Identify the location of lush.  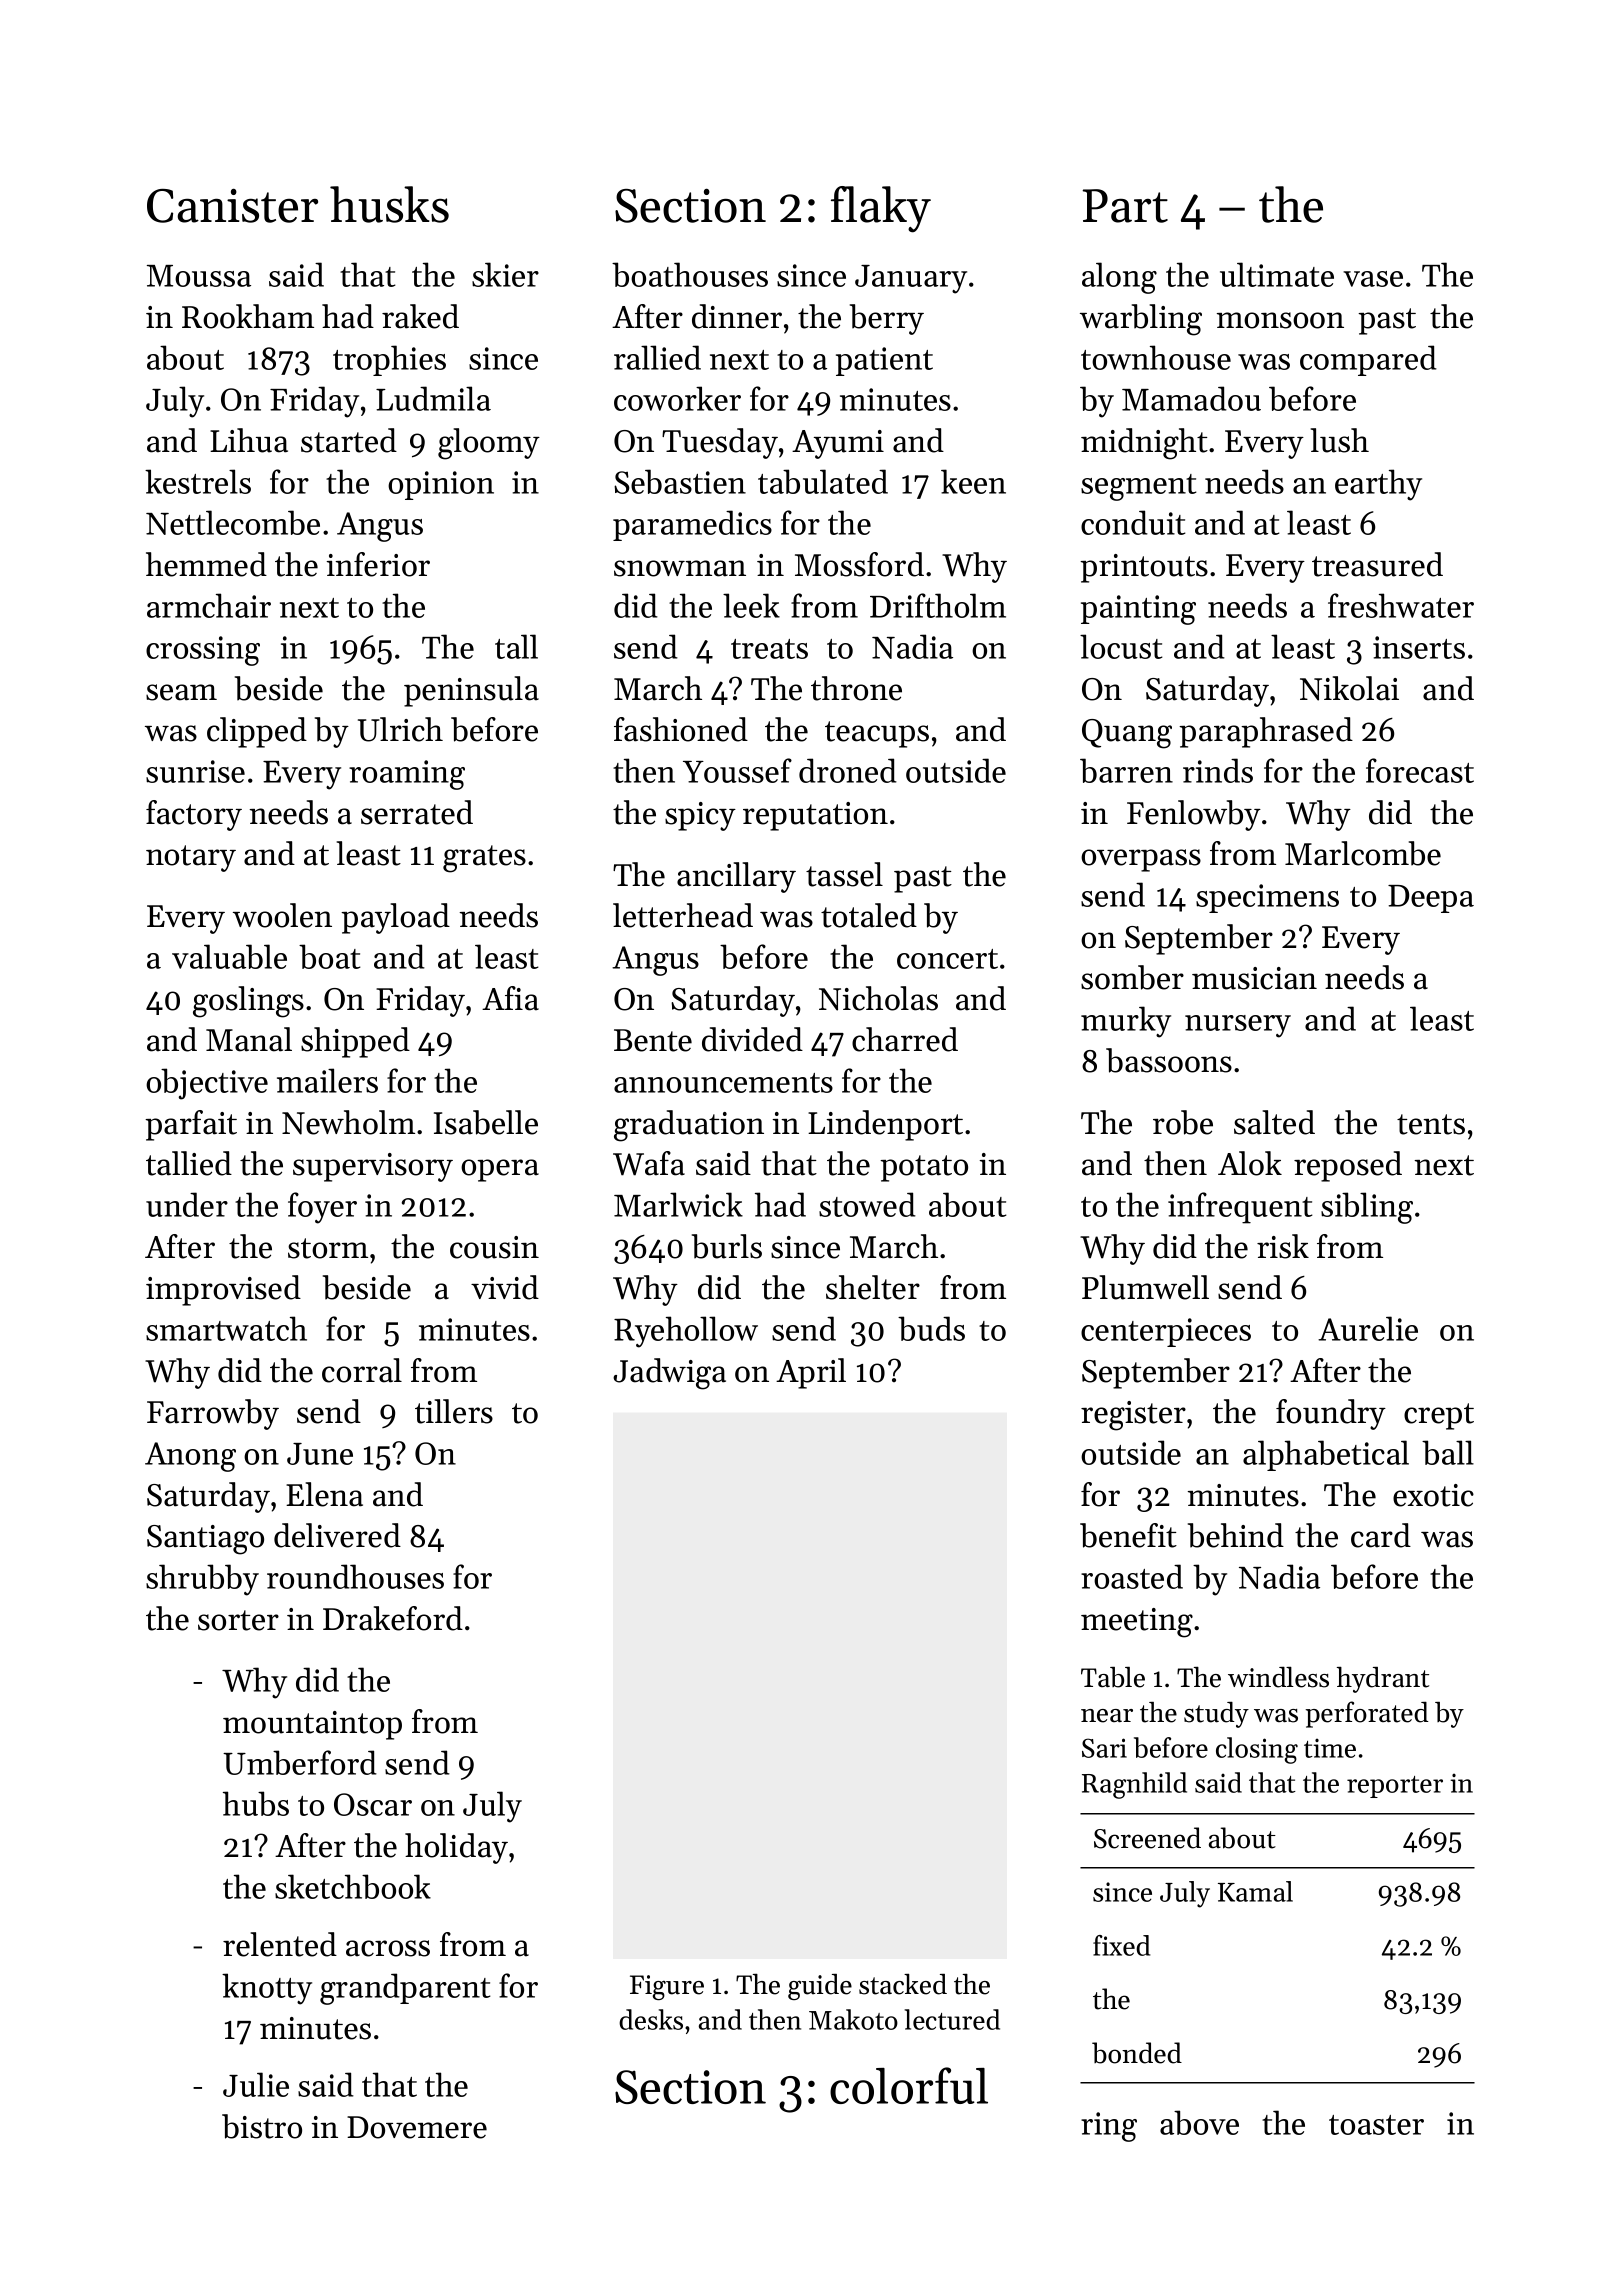
(1340, 440).
